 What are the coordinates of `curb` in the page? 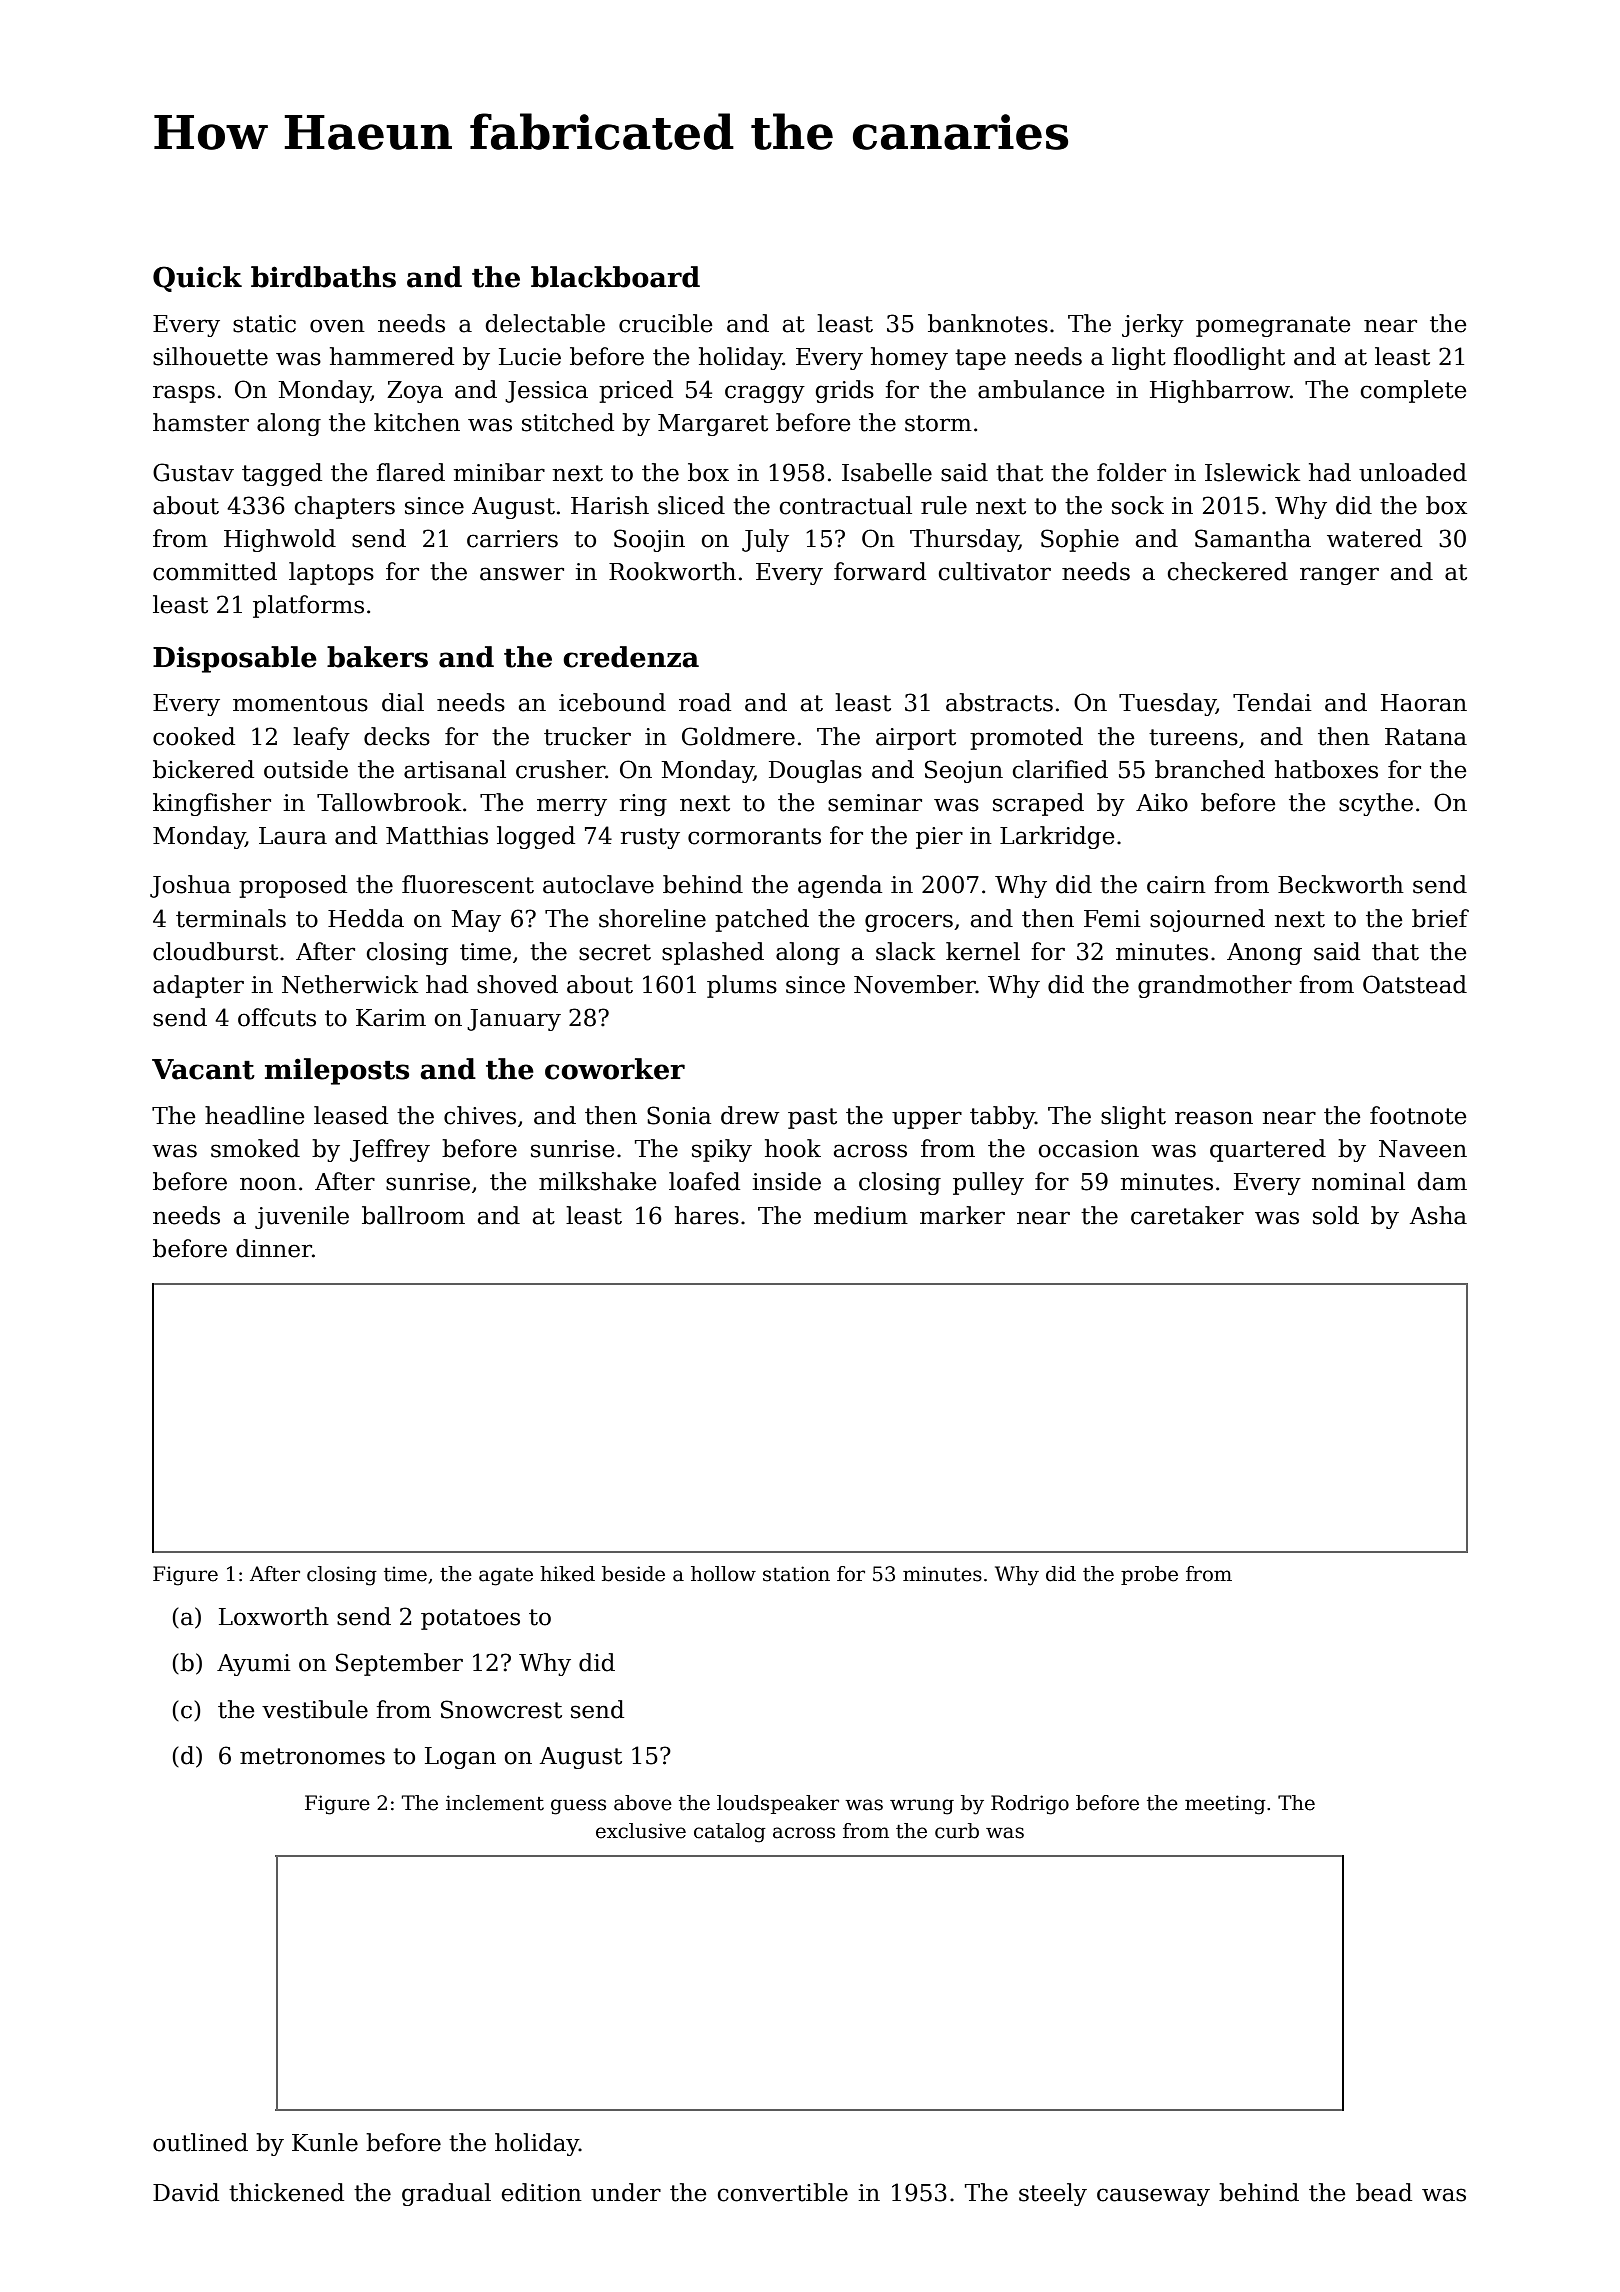 It's located at (957, 1831).
